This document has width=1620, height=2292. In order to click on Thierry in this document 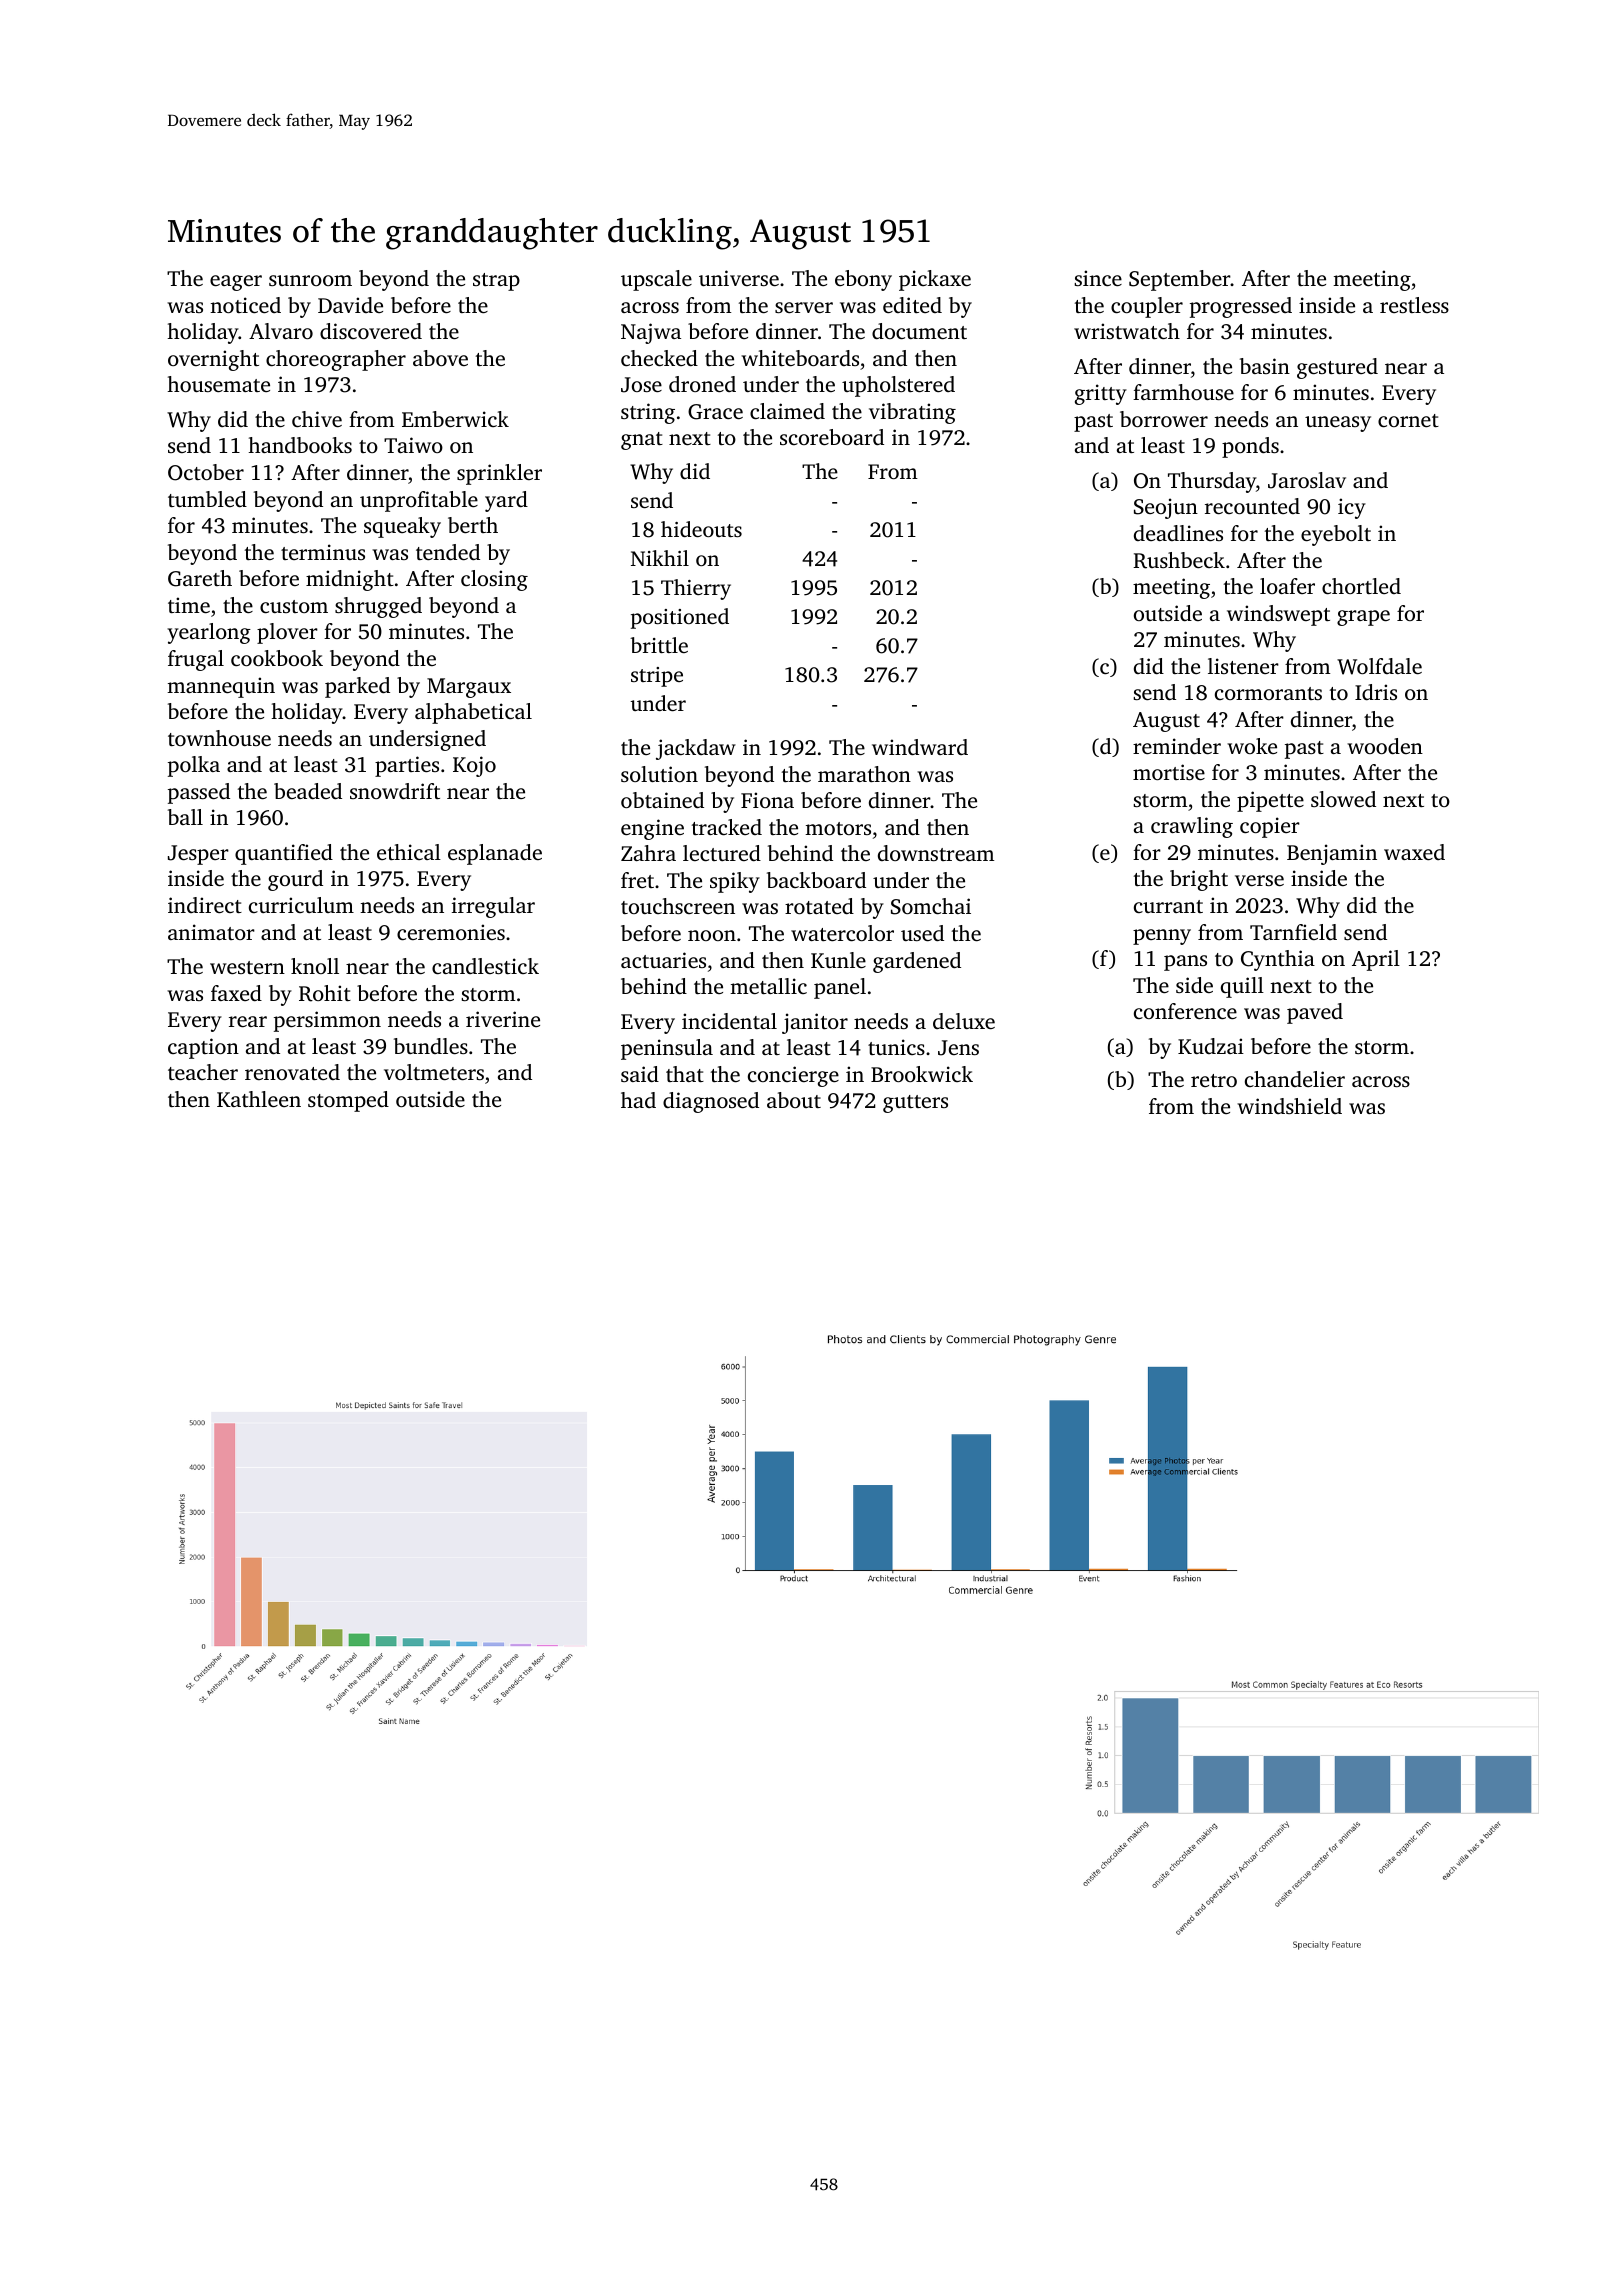, I will do `click(696, 589)`.
